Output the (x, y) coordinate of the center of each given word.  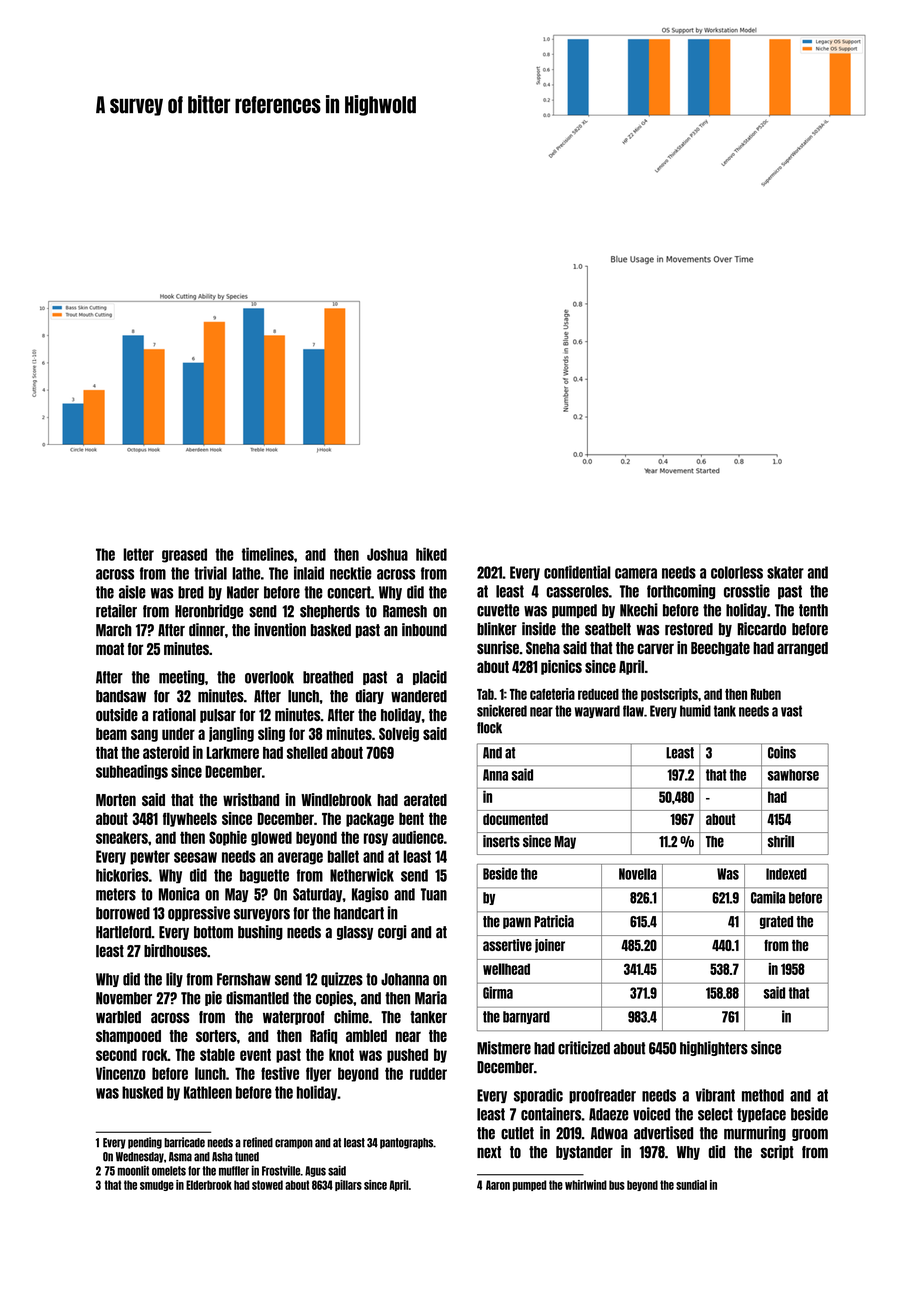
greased (184, 555)
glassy (355, 933)
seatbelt (608, 629)
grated (776, 922)
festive (280, 1073)
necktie (350, 573)
